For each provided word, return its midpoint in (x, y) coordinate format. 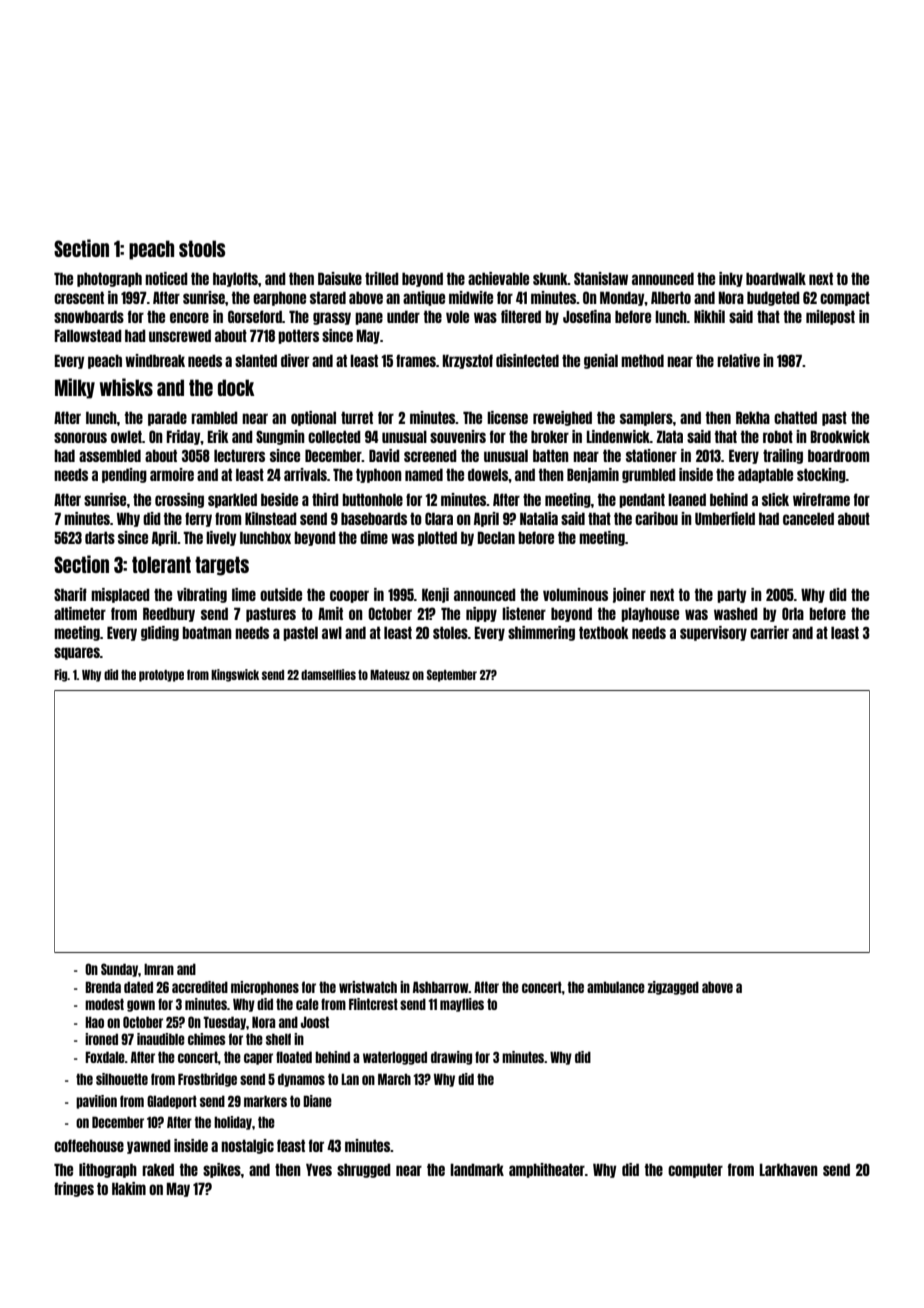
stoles (450, 632)
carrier (769, 632)
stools (202, 248)
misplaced (120, 595)
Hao (94, 1022)
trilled (382, 278)
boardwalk (776, 278)
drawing (451, 1058)
